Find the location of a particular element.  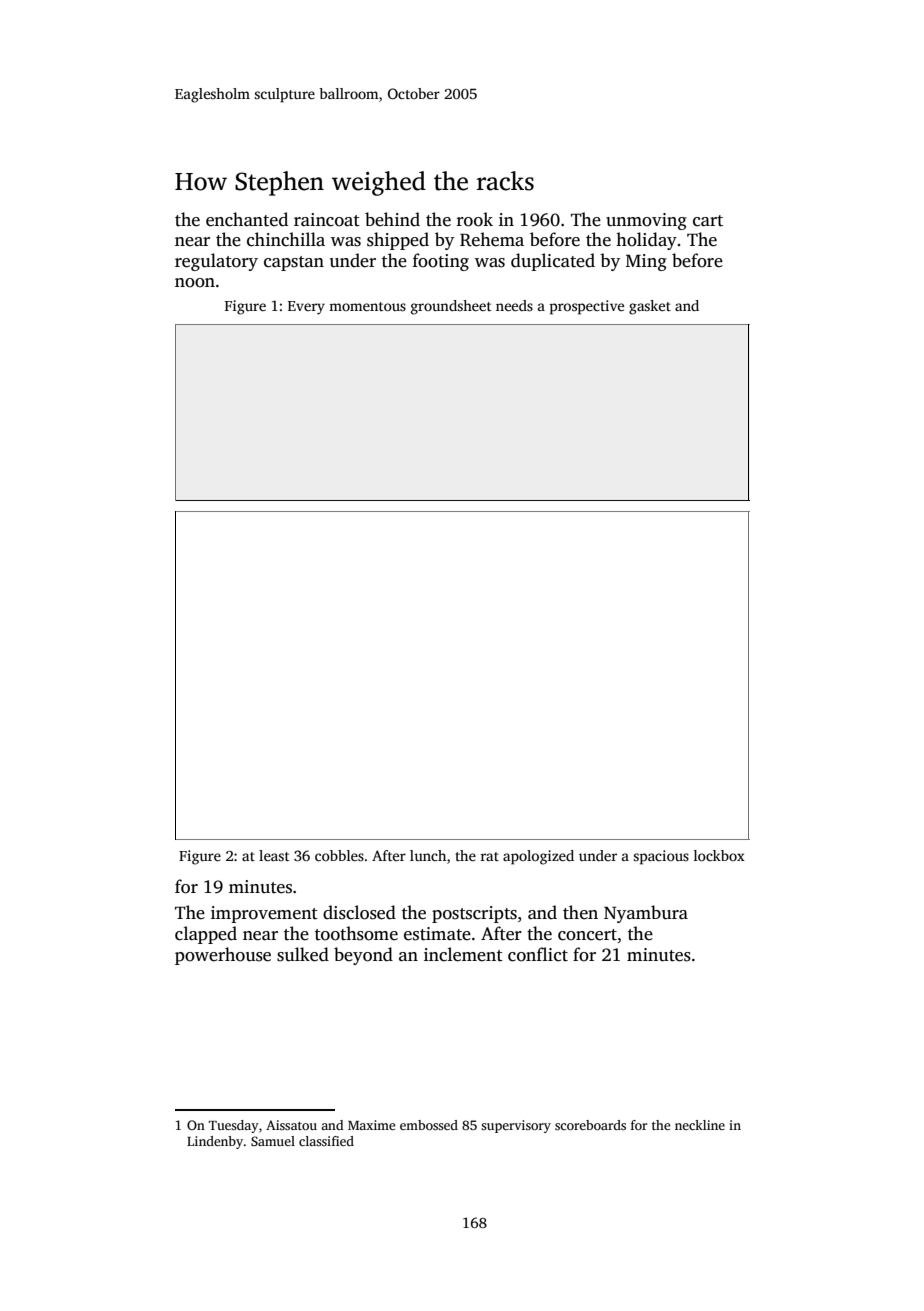

needs is located at coordinates (514, 305).
